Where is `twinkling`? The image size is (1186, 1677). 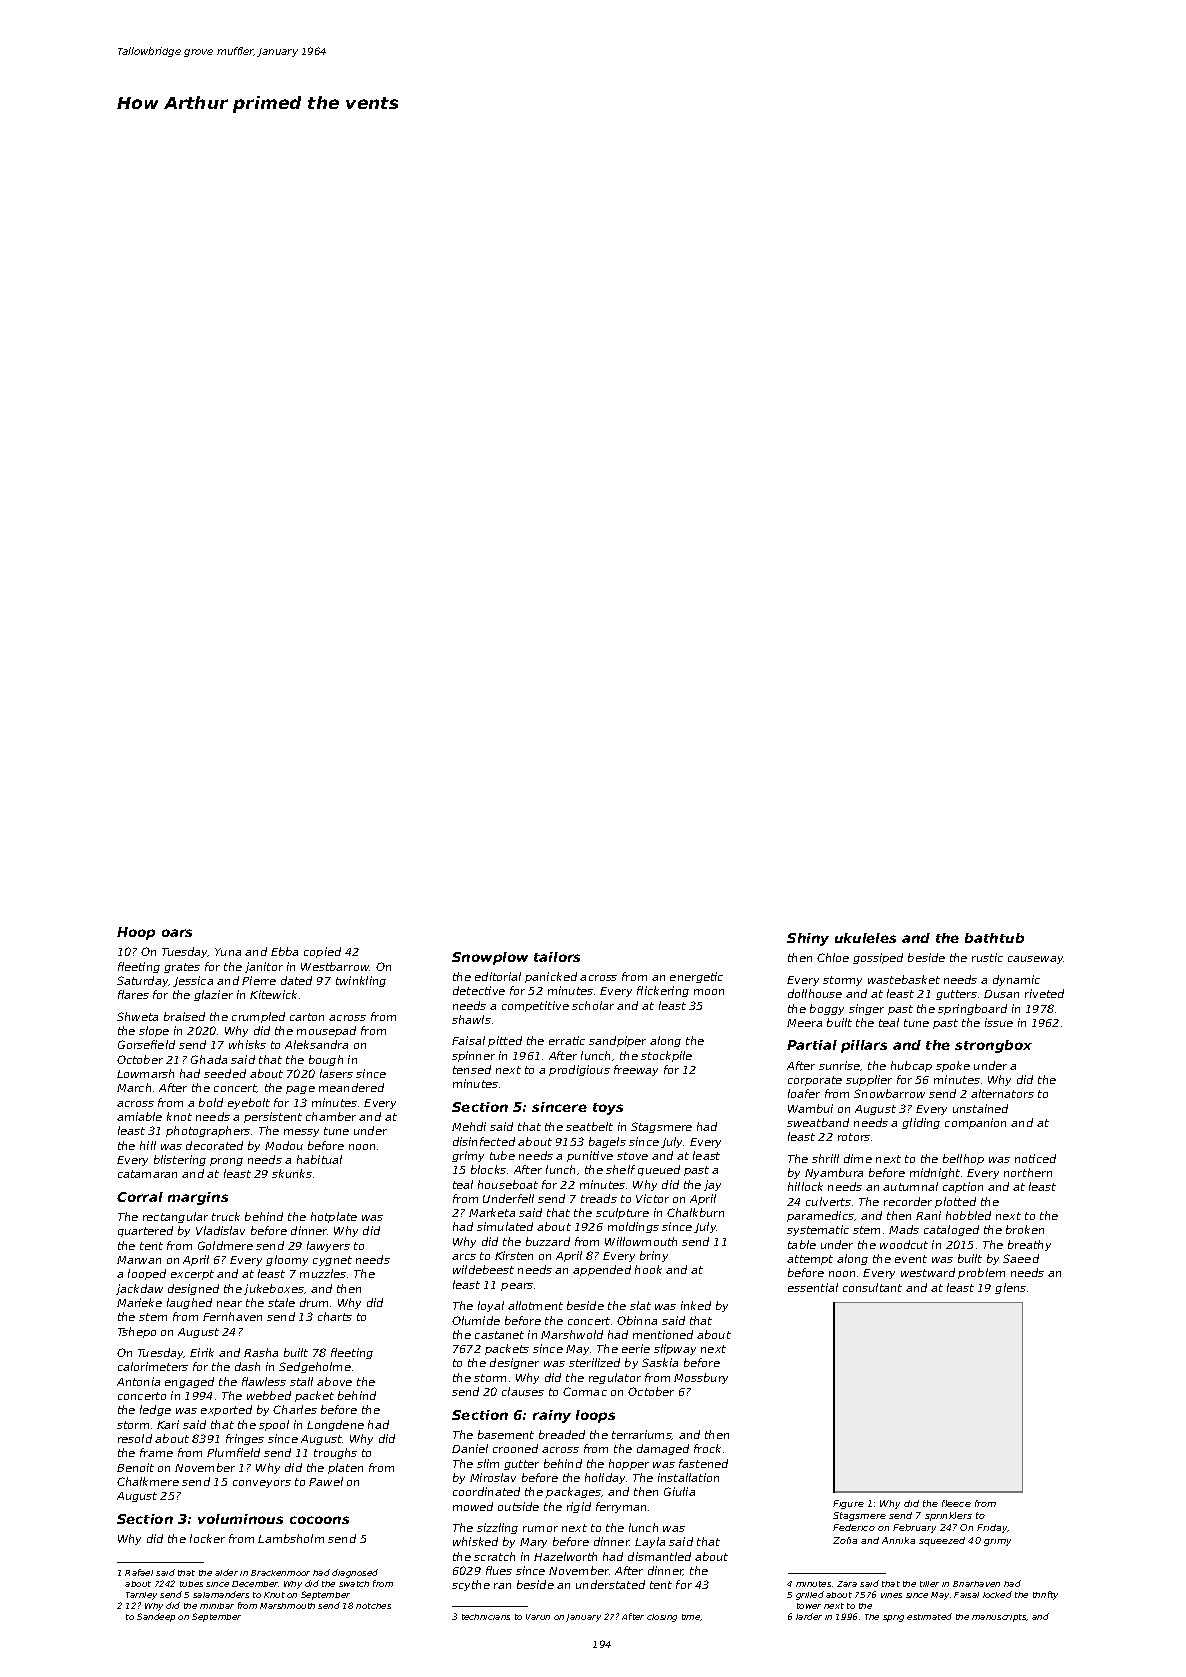 twinkling is located at coordinates (361, 981).
